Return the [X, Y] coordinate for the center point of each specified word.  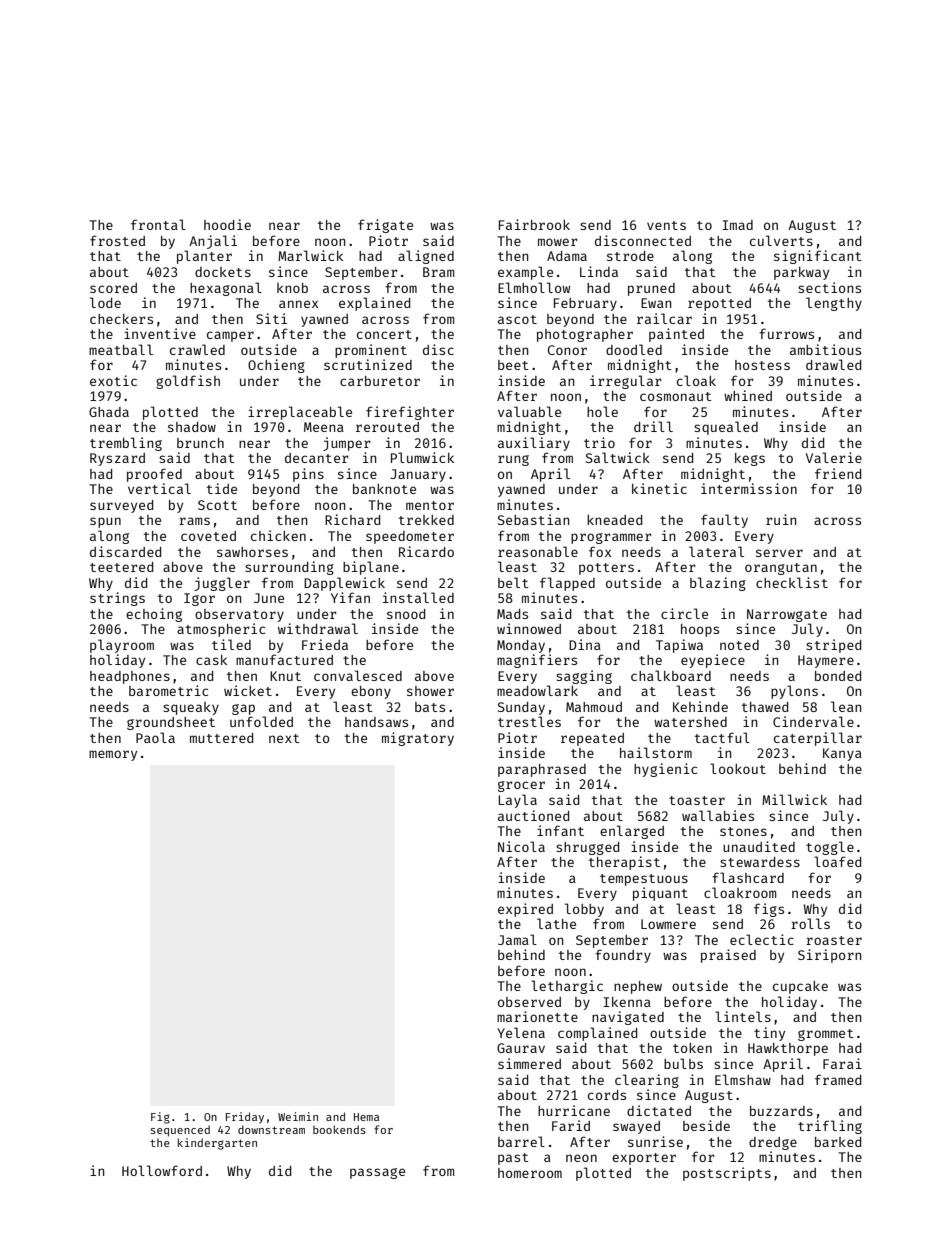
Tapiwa [679, 646]
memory [113, 755]
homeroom [530, 1173]
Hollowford [162, 1170]
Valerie [834, 457]
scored [113, 288]
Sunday [521, 708]
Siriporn [829, 956]
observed [529, 1002]
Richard [352, 519]
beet [513, 365]
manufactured [284, 659]
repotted [719, 304]
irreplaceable [300, 413]
